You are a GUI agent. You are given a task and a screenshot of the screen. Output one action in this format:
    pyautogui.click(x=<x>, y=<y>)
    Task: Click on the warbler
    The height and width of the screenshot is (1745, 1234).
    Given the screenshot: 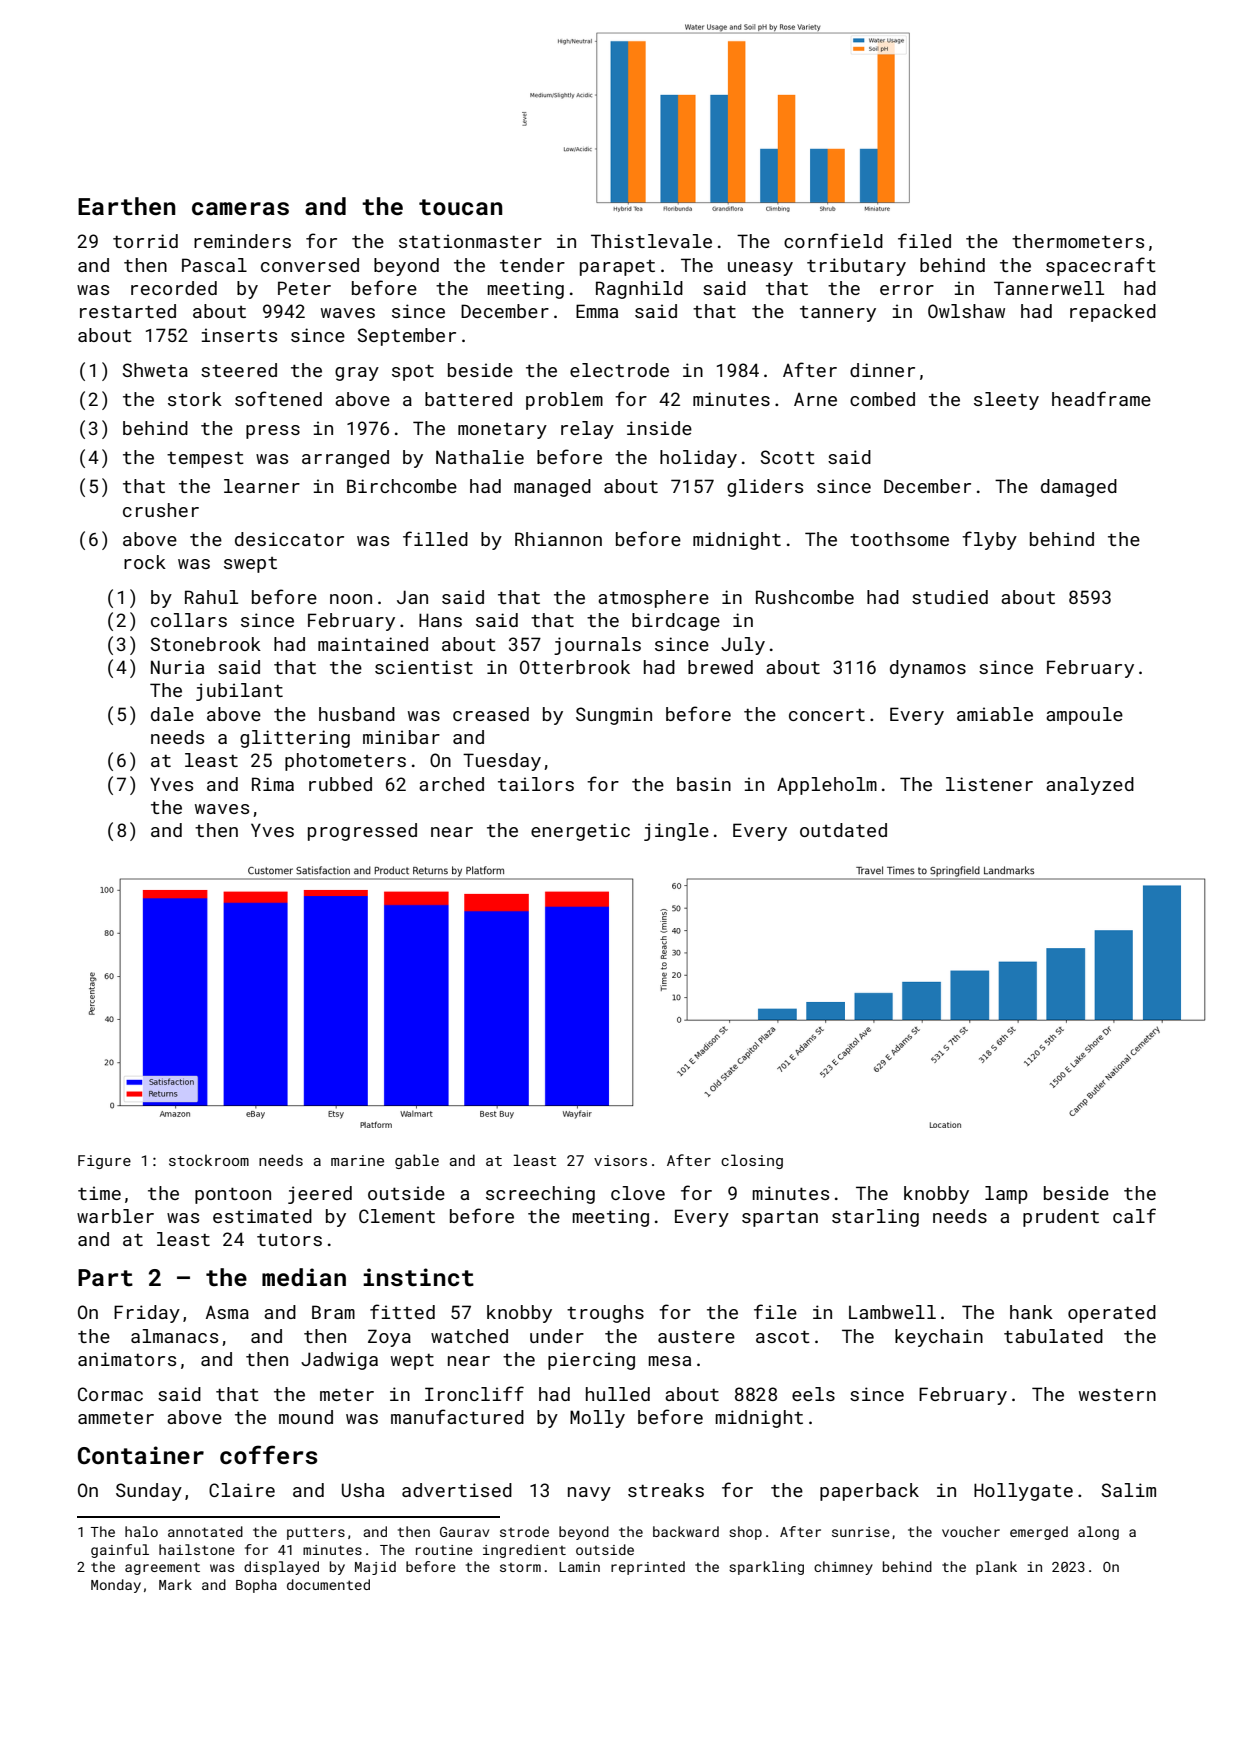 What is the action you would take?
    pyautogui.click(x=115, y=1216)
